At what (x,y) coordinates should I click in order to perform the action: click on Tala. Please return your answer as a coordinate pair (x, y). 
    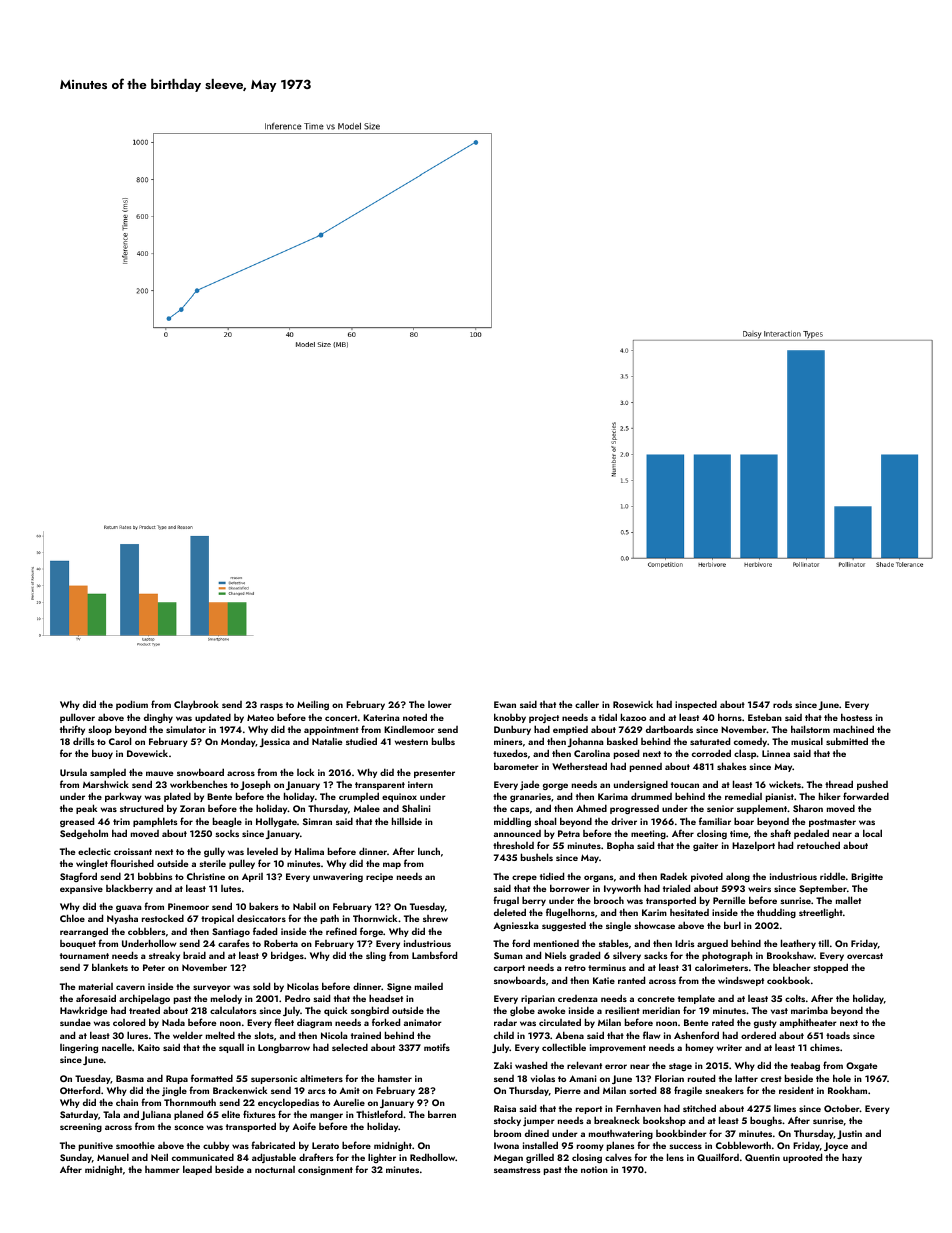
    Looking at the image, I should click on (111, 1114).
